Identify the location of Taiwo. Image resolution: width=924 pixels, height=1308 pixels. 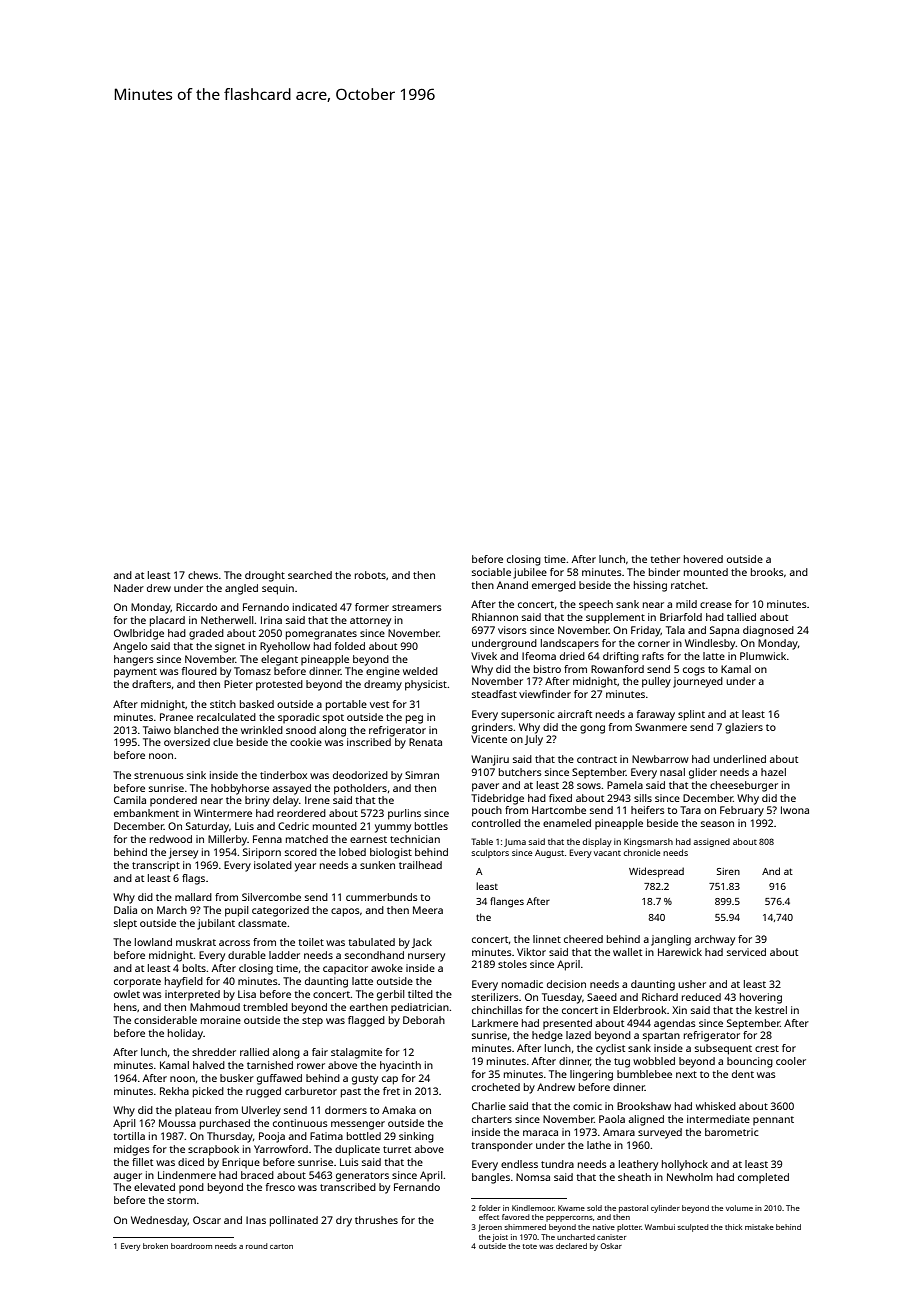
(157, 730).
